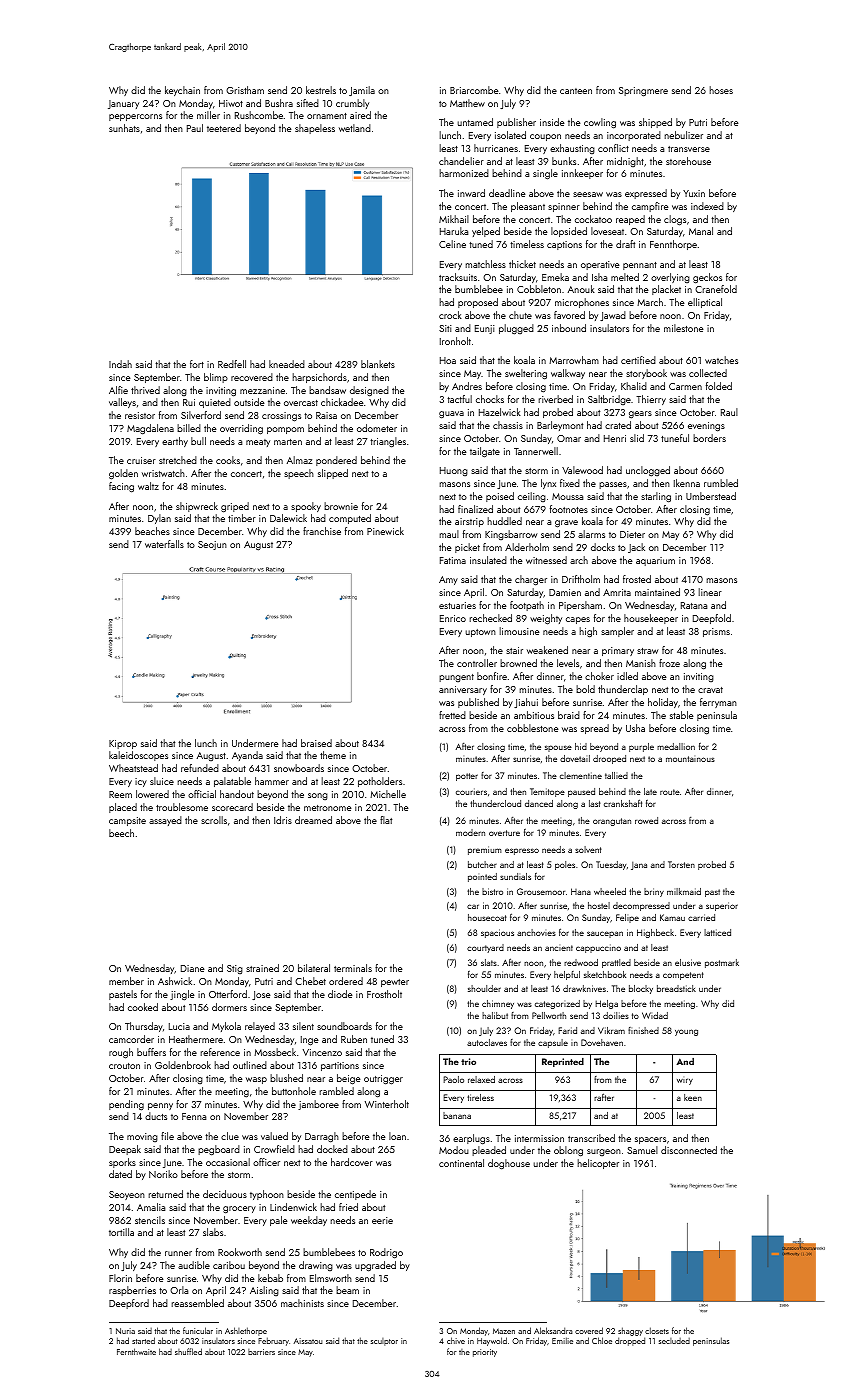  I want to click on sketchbook, so click(605, 974).
